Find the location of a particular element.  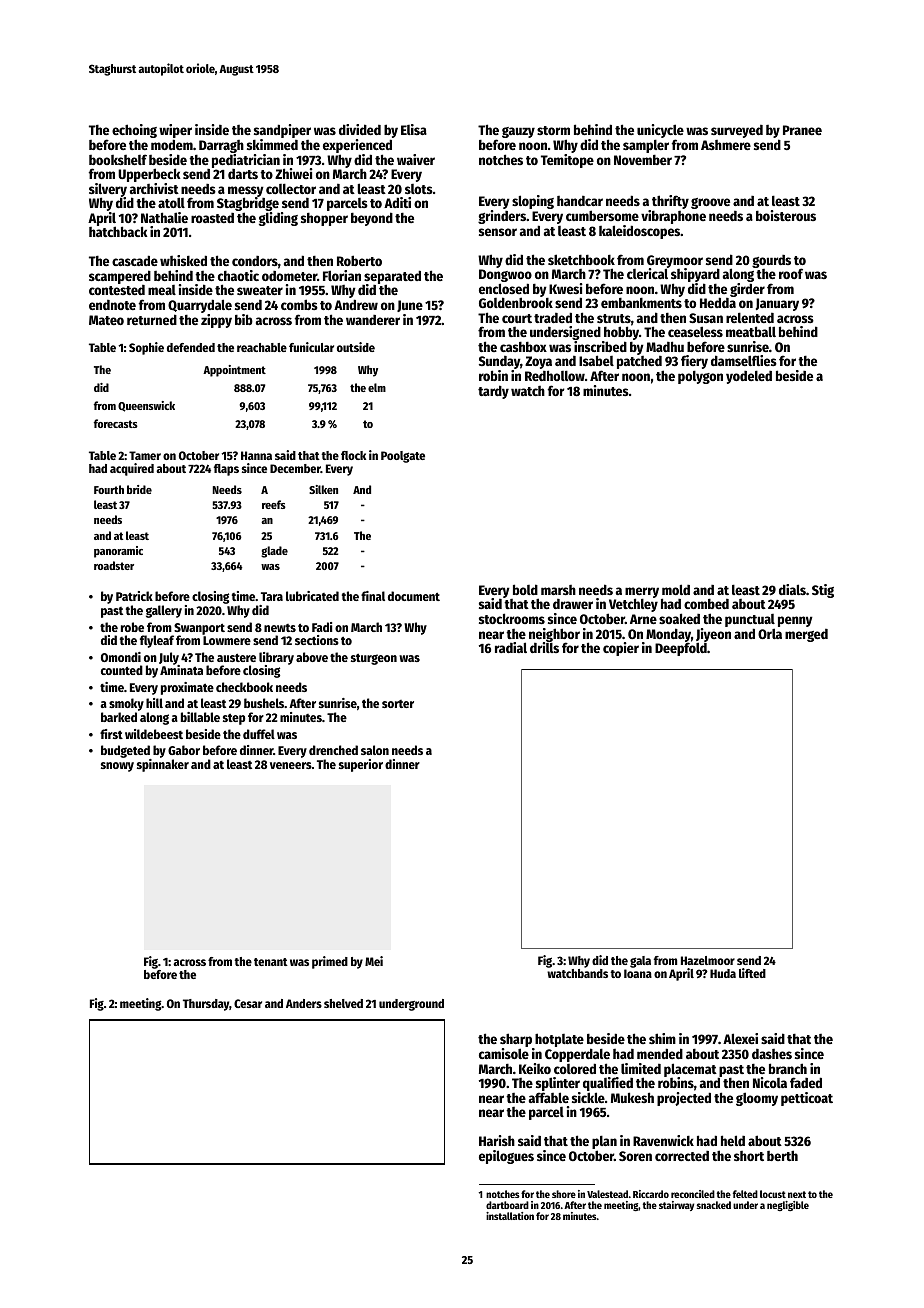

salon is located at coordinates (375, 750).
